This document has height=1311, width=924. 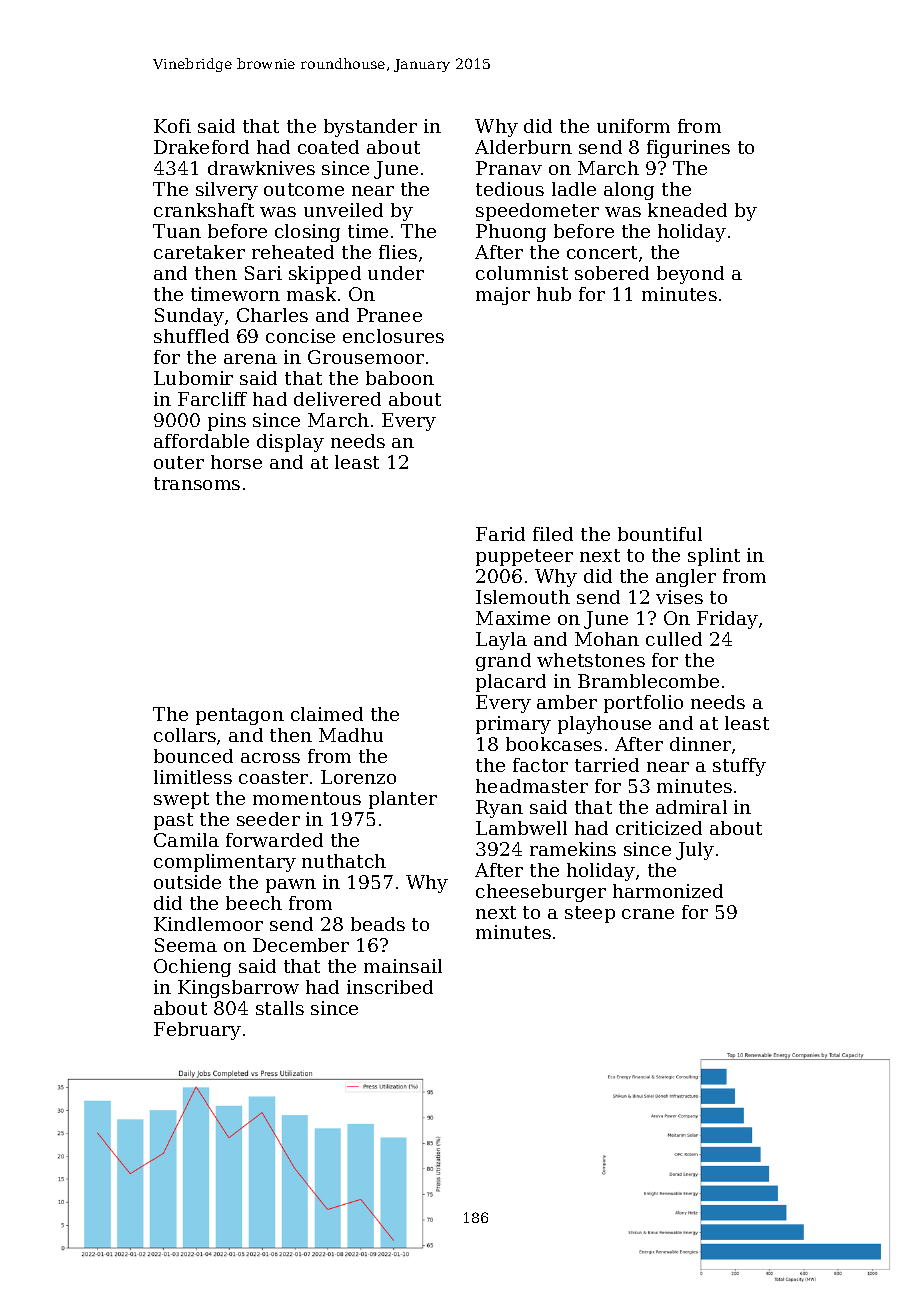 What do you see at coordinates (173, 821) in the document?
I see `past` at bounding box center [173, 821].
